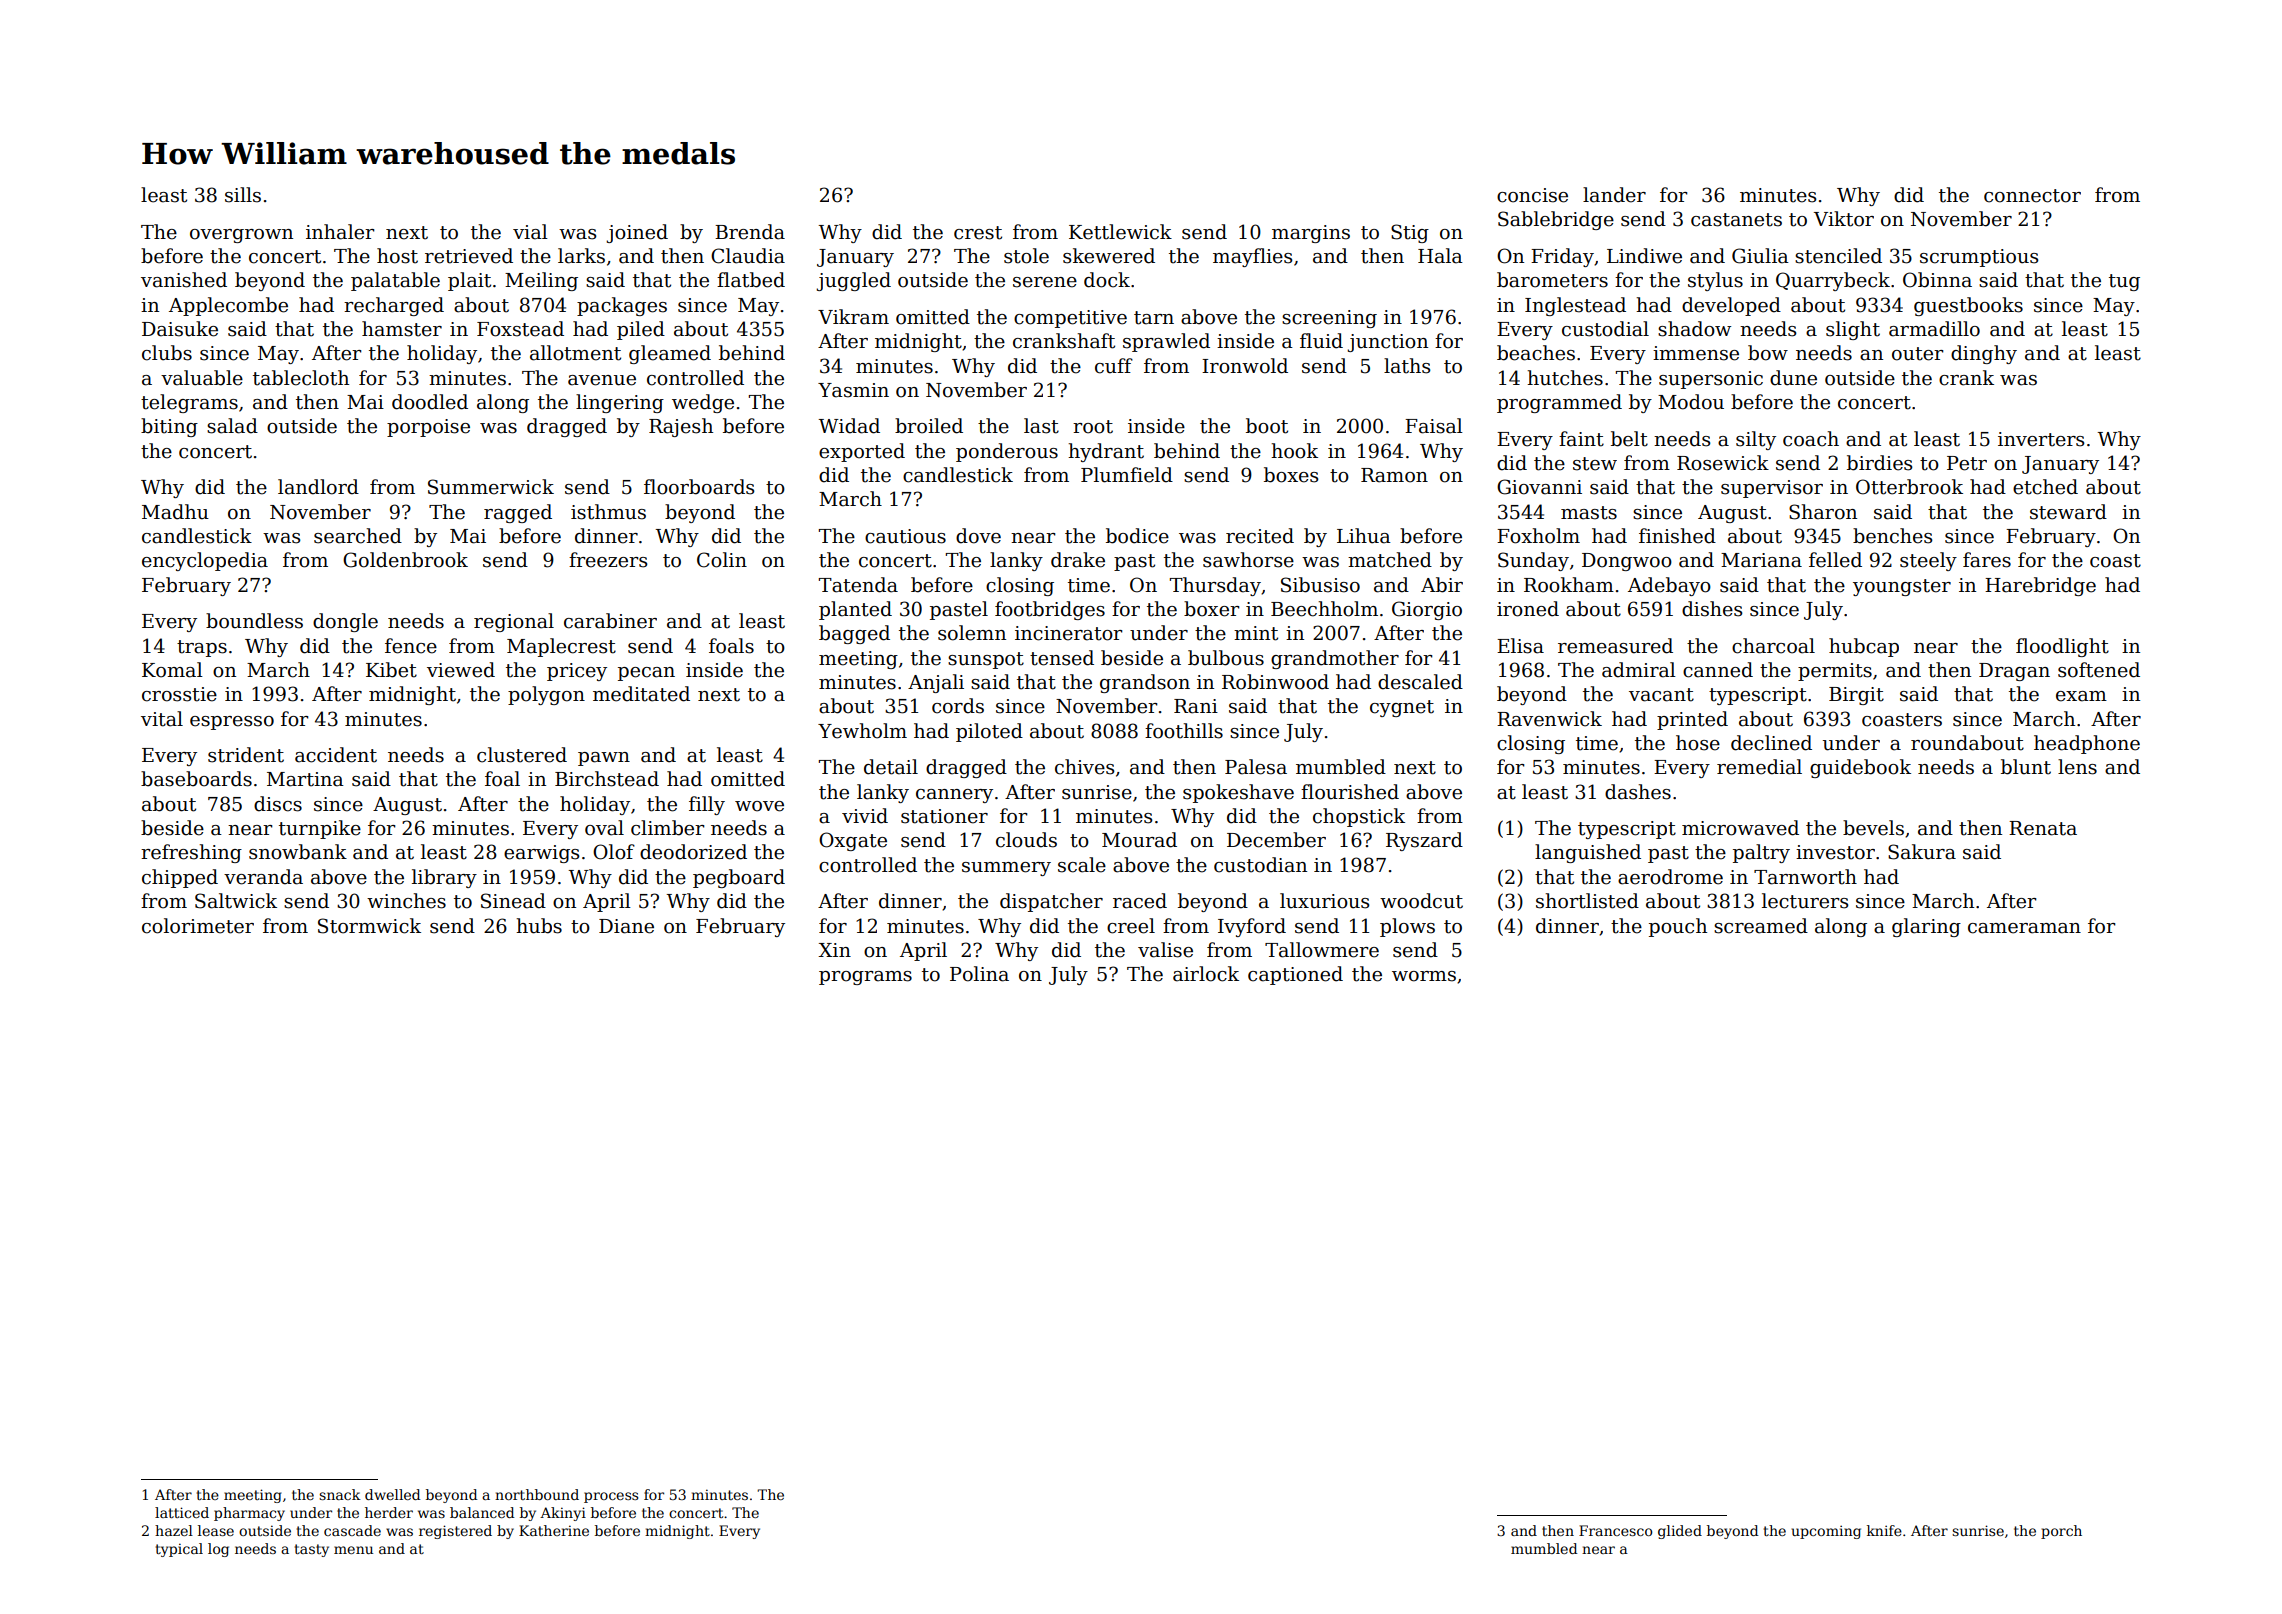 This page has width=2282, height=1614. I want to click on Kibet, so click(391, 670).
